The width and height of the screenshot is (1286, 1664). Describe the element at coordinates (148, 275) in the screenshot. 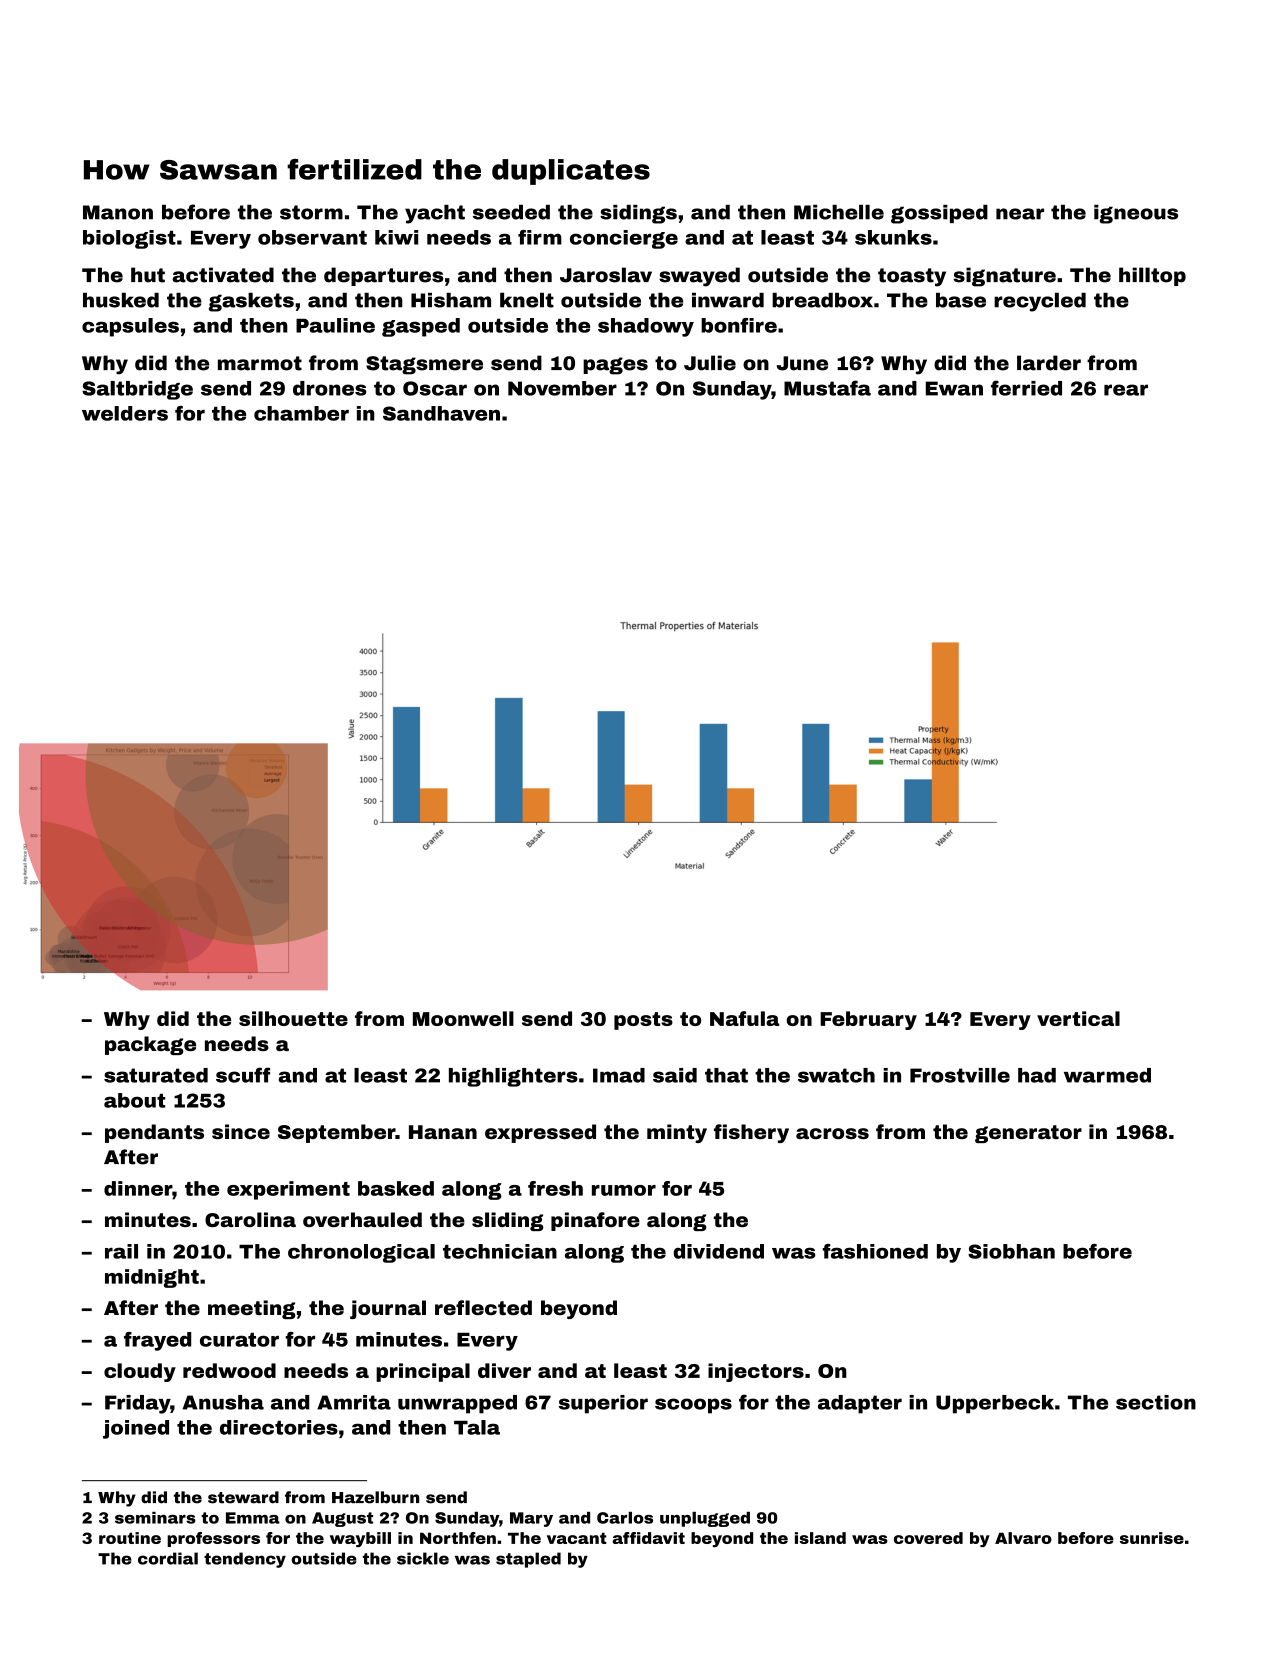

I see `hut` at that location.
